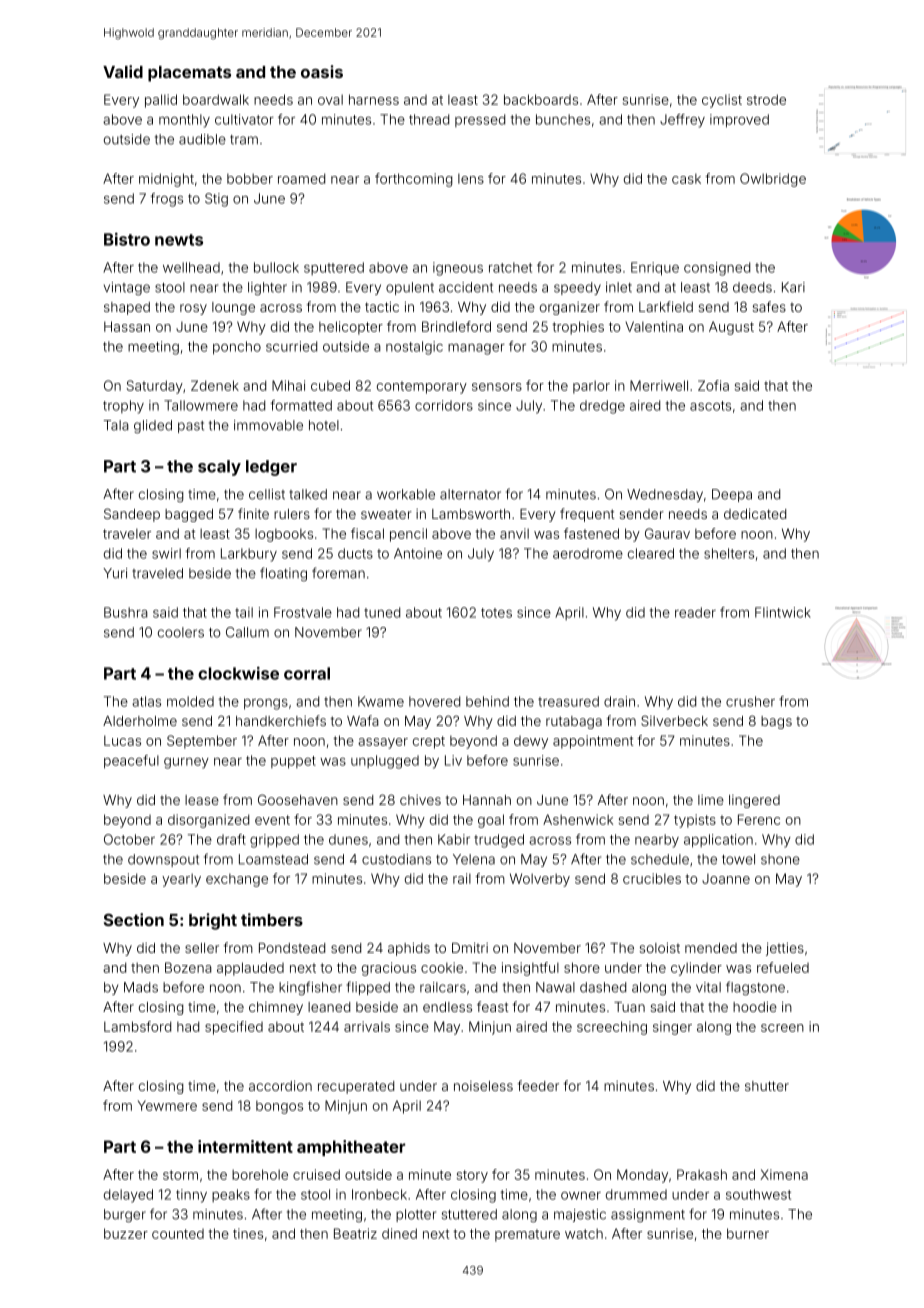 The image size is (924, 1308). I want to click on Tuan, so click(629, 1007).
